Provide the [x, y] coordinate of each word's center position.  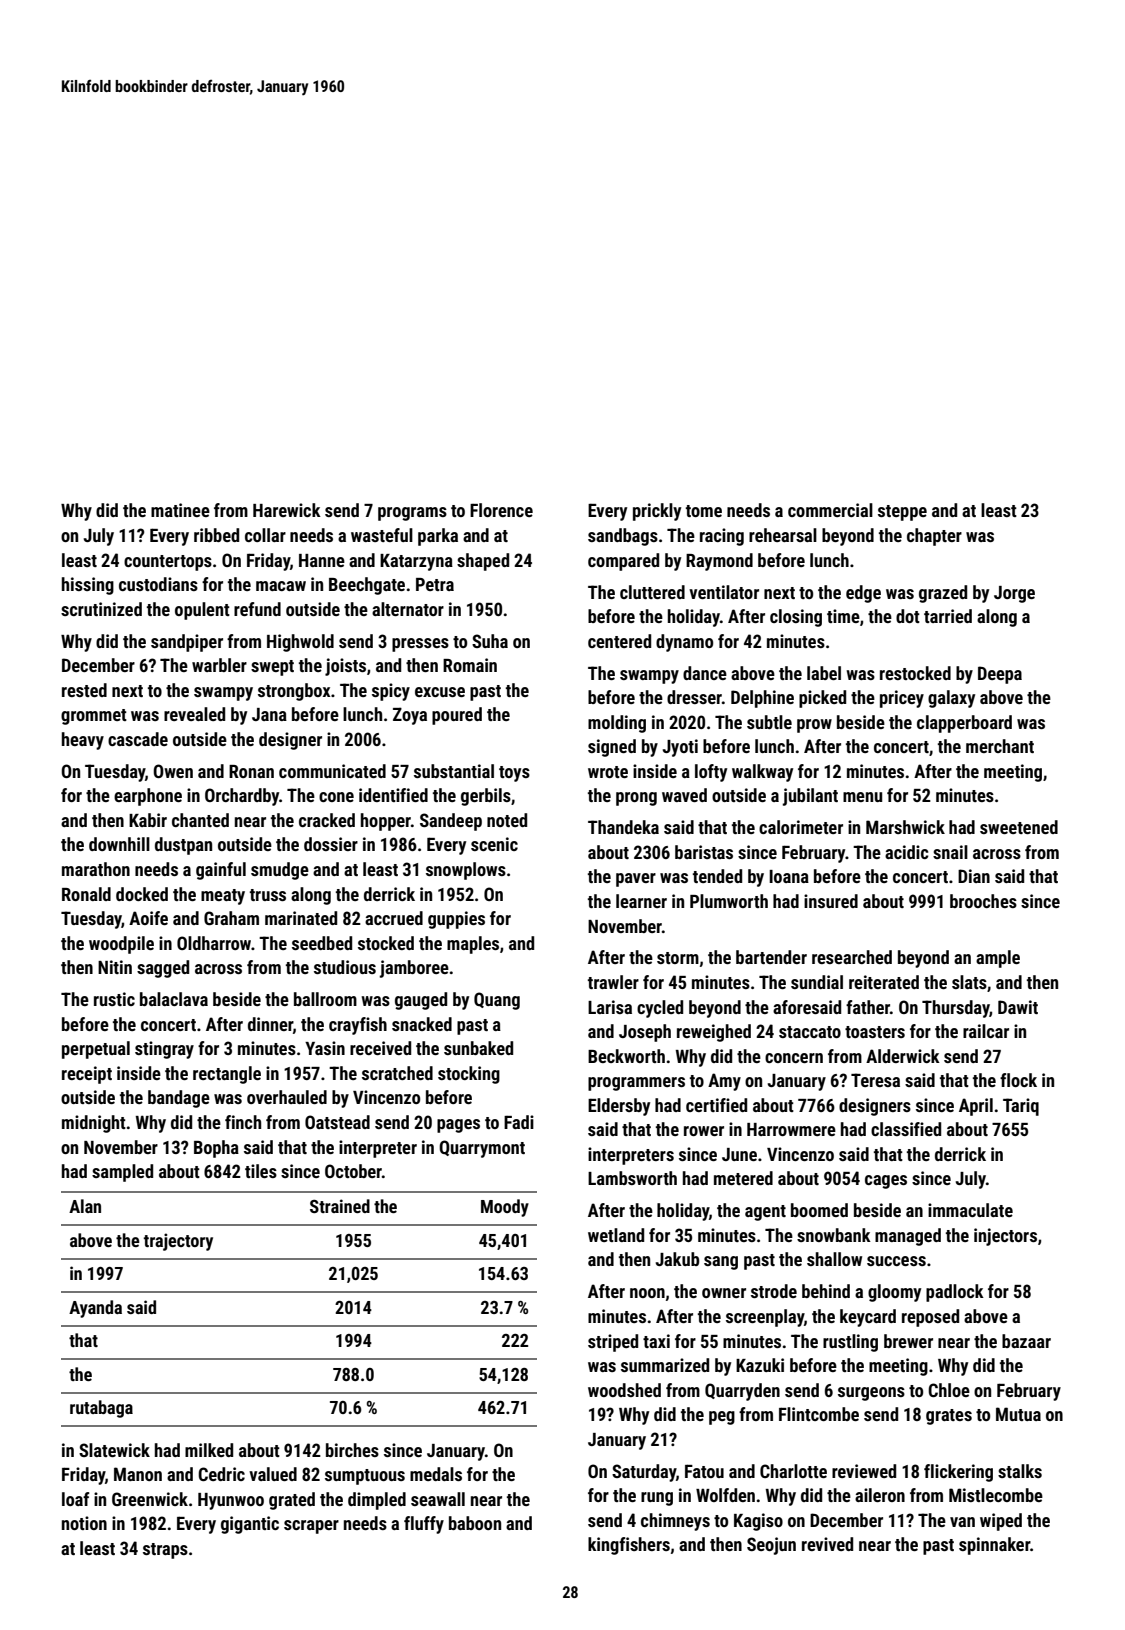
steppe [902, 513]
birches [352, 1450]
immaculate [970, 1210]
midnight [94, 1124]
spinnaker [994, 1546]
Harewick [287, 510]
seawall [438, 1499]
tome [704, 511]
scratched [397, 1073]
